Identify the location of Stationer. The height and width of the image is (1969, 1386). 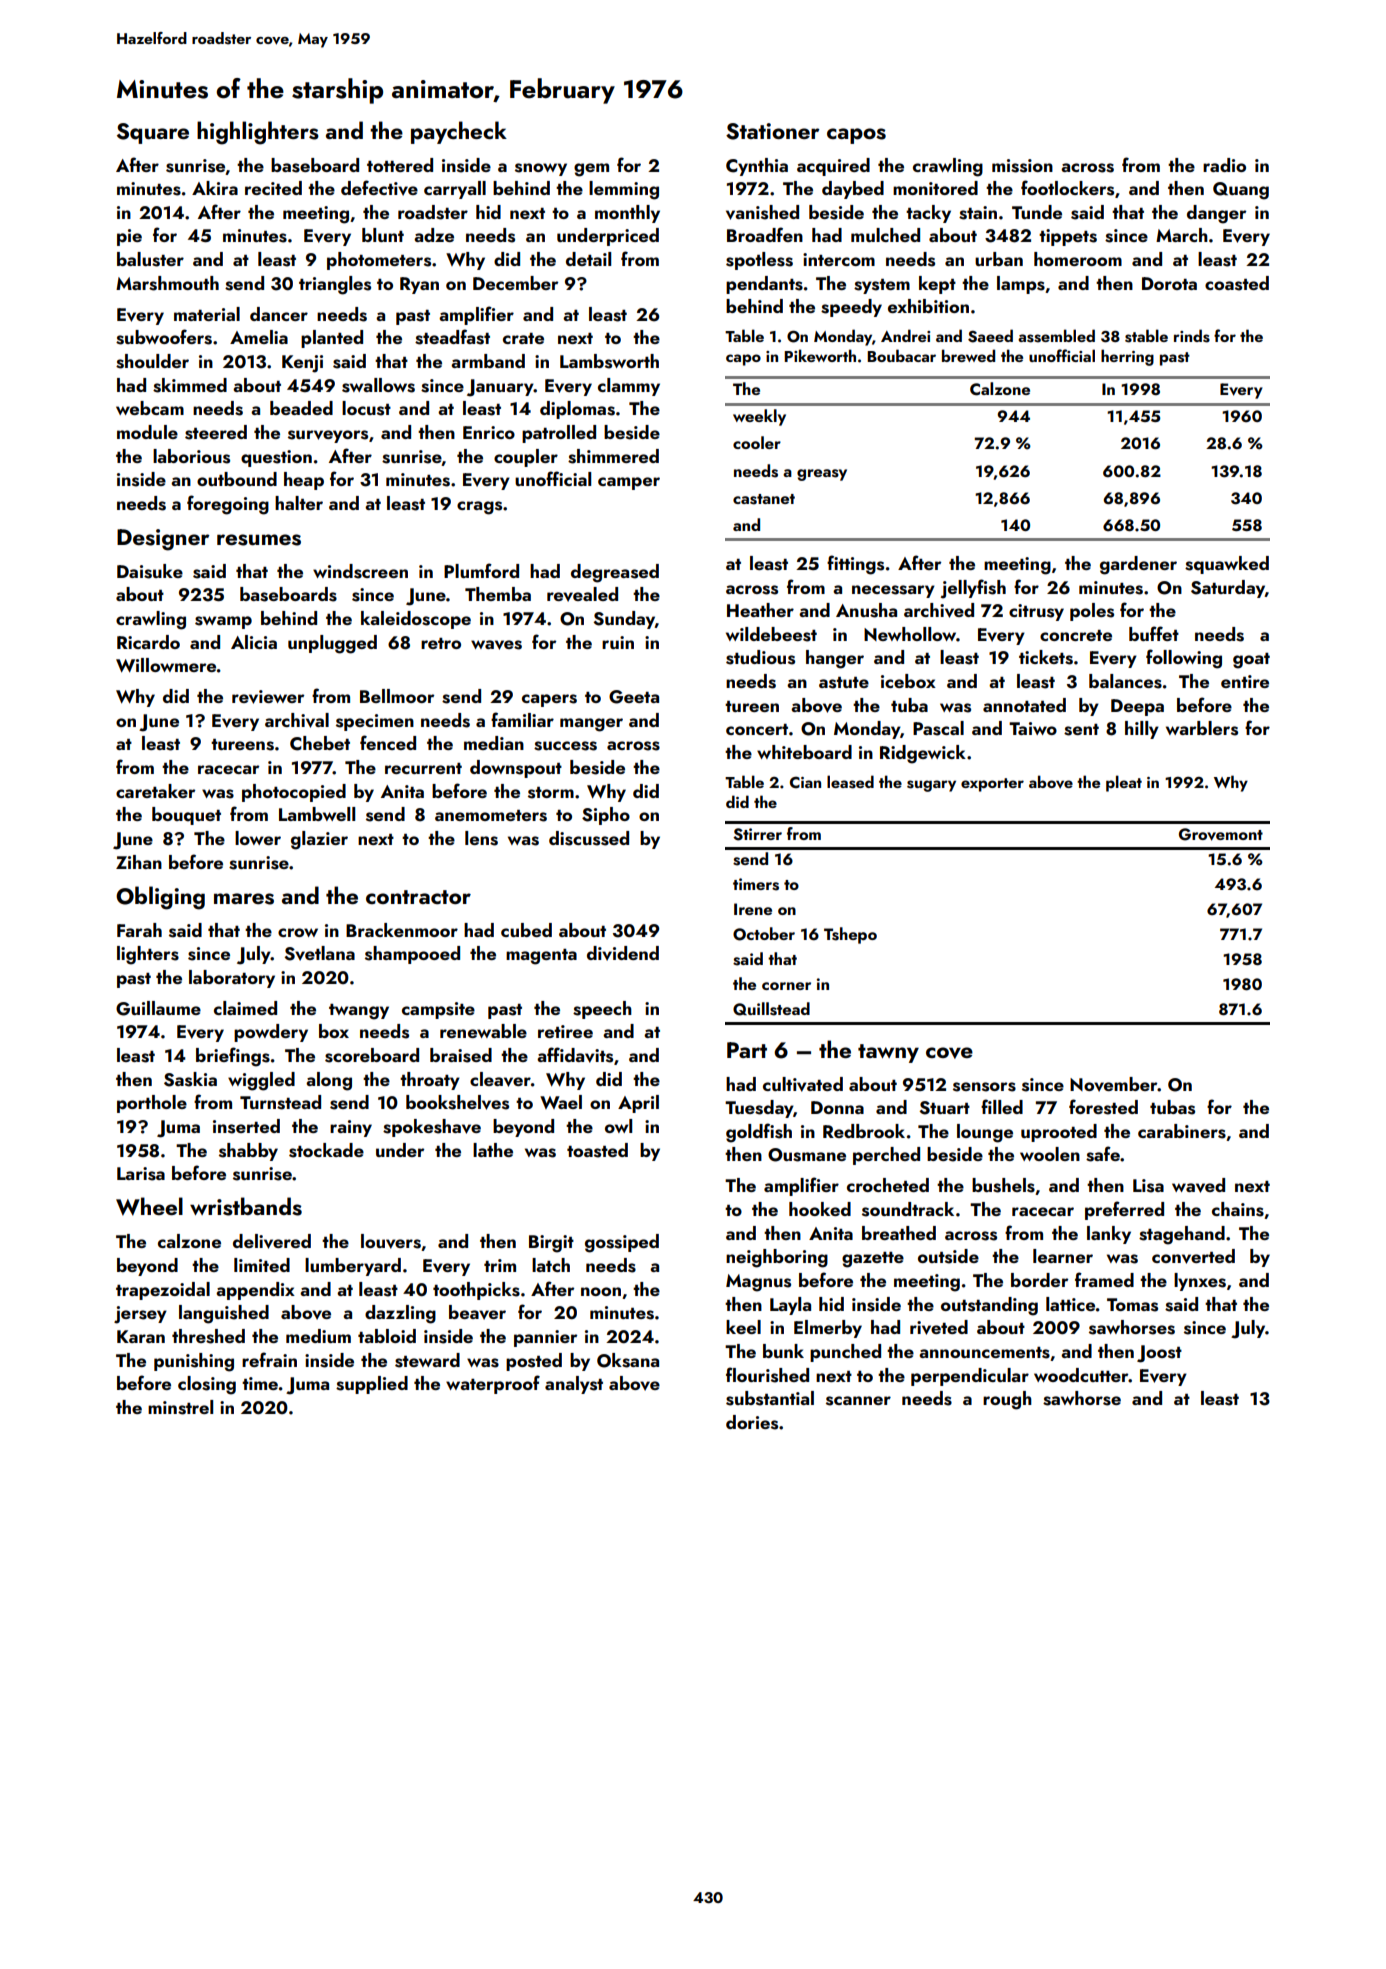
(773, 131).
